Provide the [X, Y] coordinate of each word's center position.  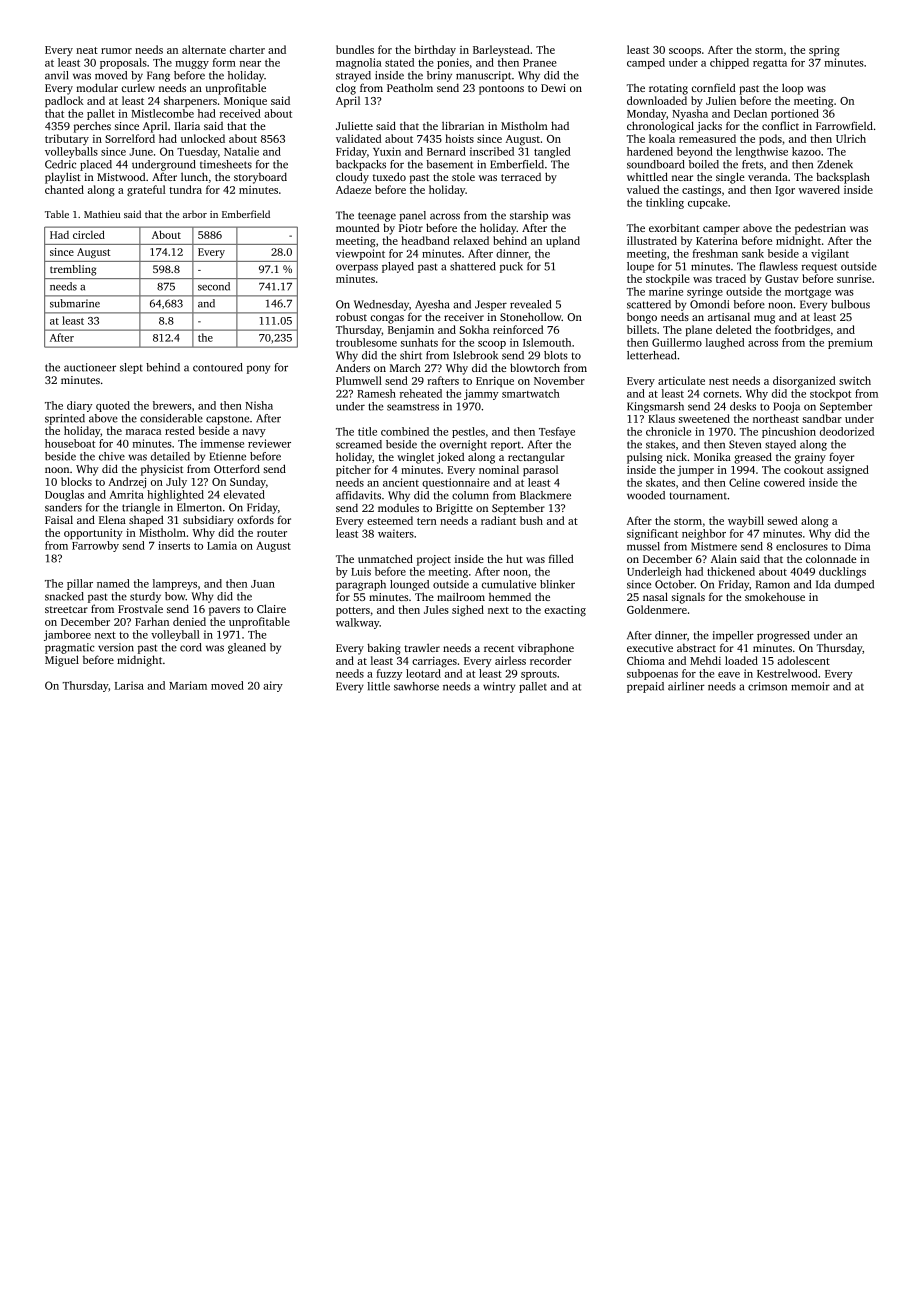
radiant [498, 520]
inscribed [492, 151]
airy [273, 686]
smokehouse [775, 596]
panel [412, 216]
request [819, 268]
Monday [646, 114]
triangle [141, 508]
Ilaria [187, 125]
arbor [195, 214]
